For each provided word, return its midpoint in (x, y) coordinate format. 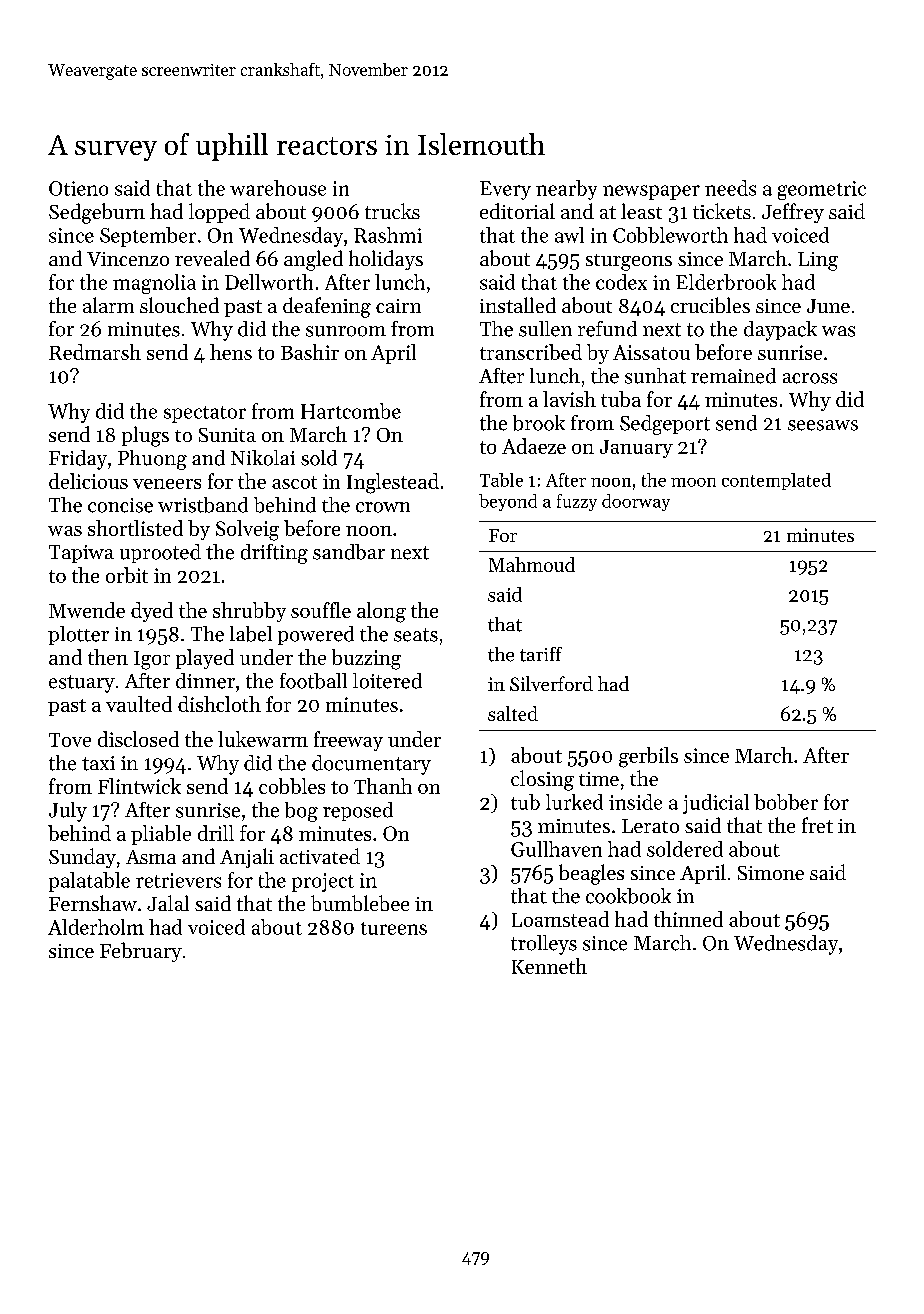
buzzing (366, 659)
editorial (517, 211)
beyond (508, 502)
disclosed (138, 739)
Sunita (227, 435)
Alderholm (96, 927)
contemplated (776, 481)
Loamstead (560, 919)
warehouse (278, 188)
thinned (688, 919)
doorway (636, 502)
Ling (818, 261)
